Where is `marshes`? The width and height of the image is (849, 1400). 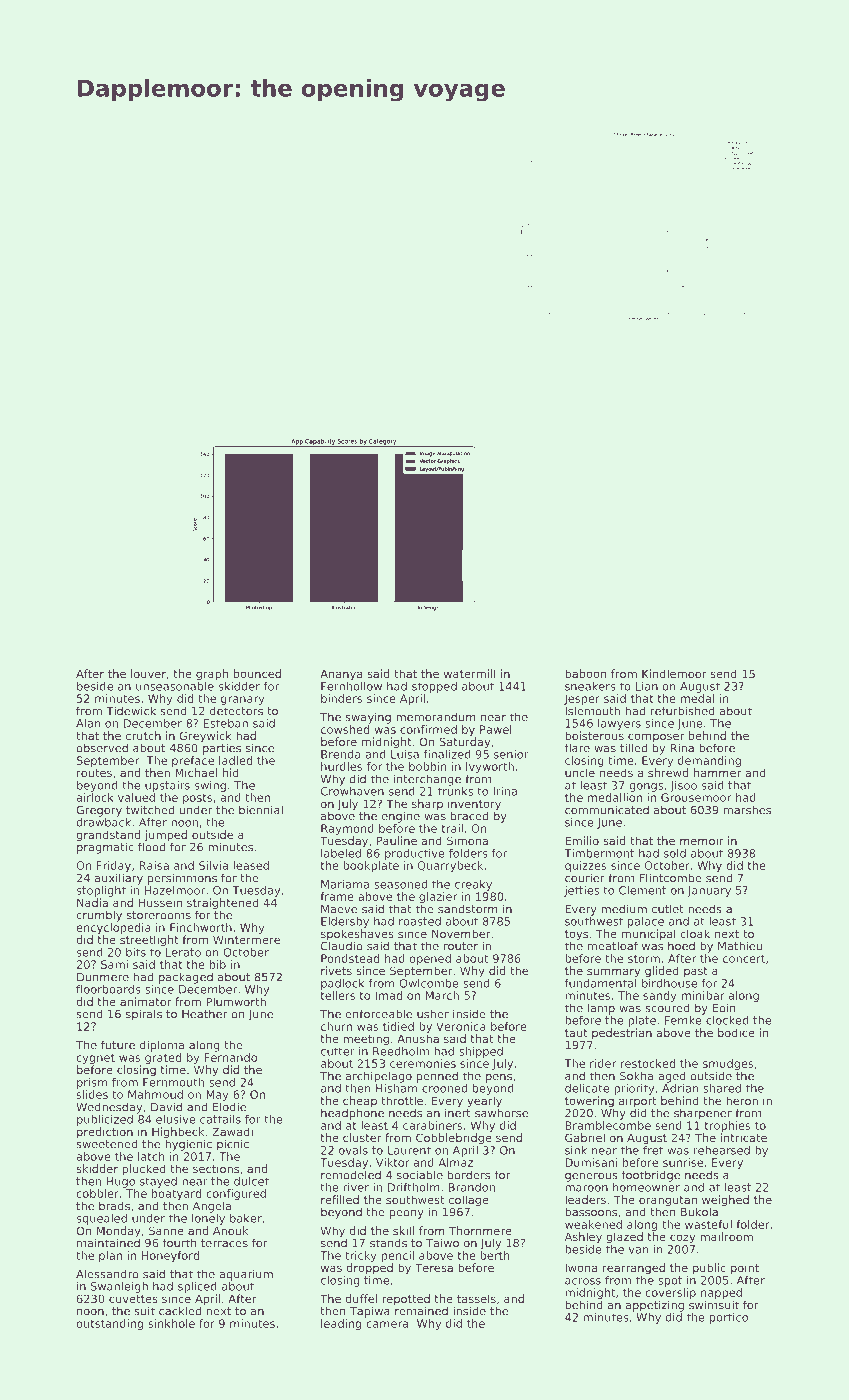 marshes is located at coordinates (747, 810).
